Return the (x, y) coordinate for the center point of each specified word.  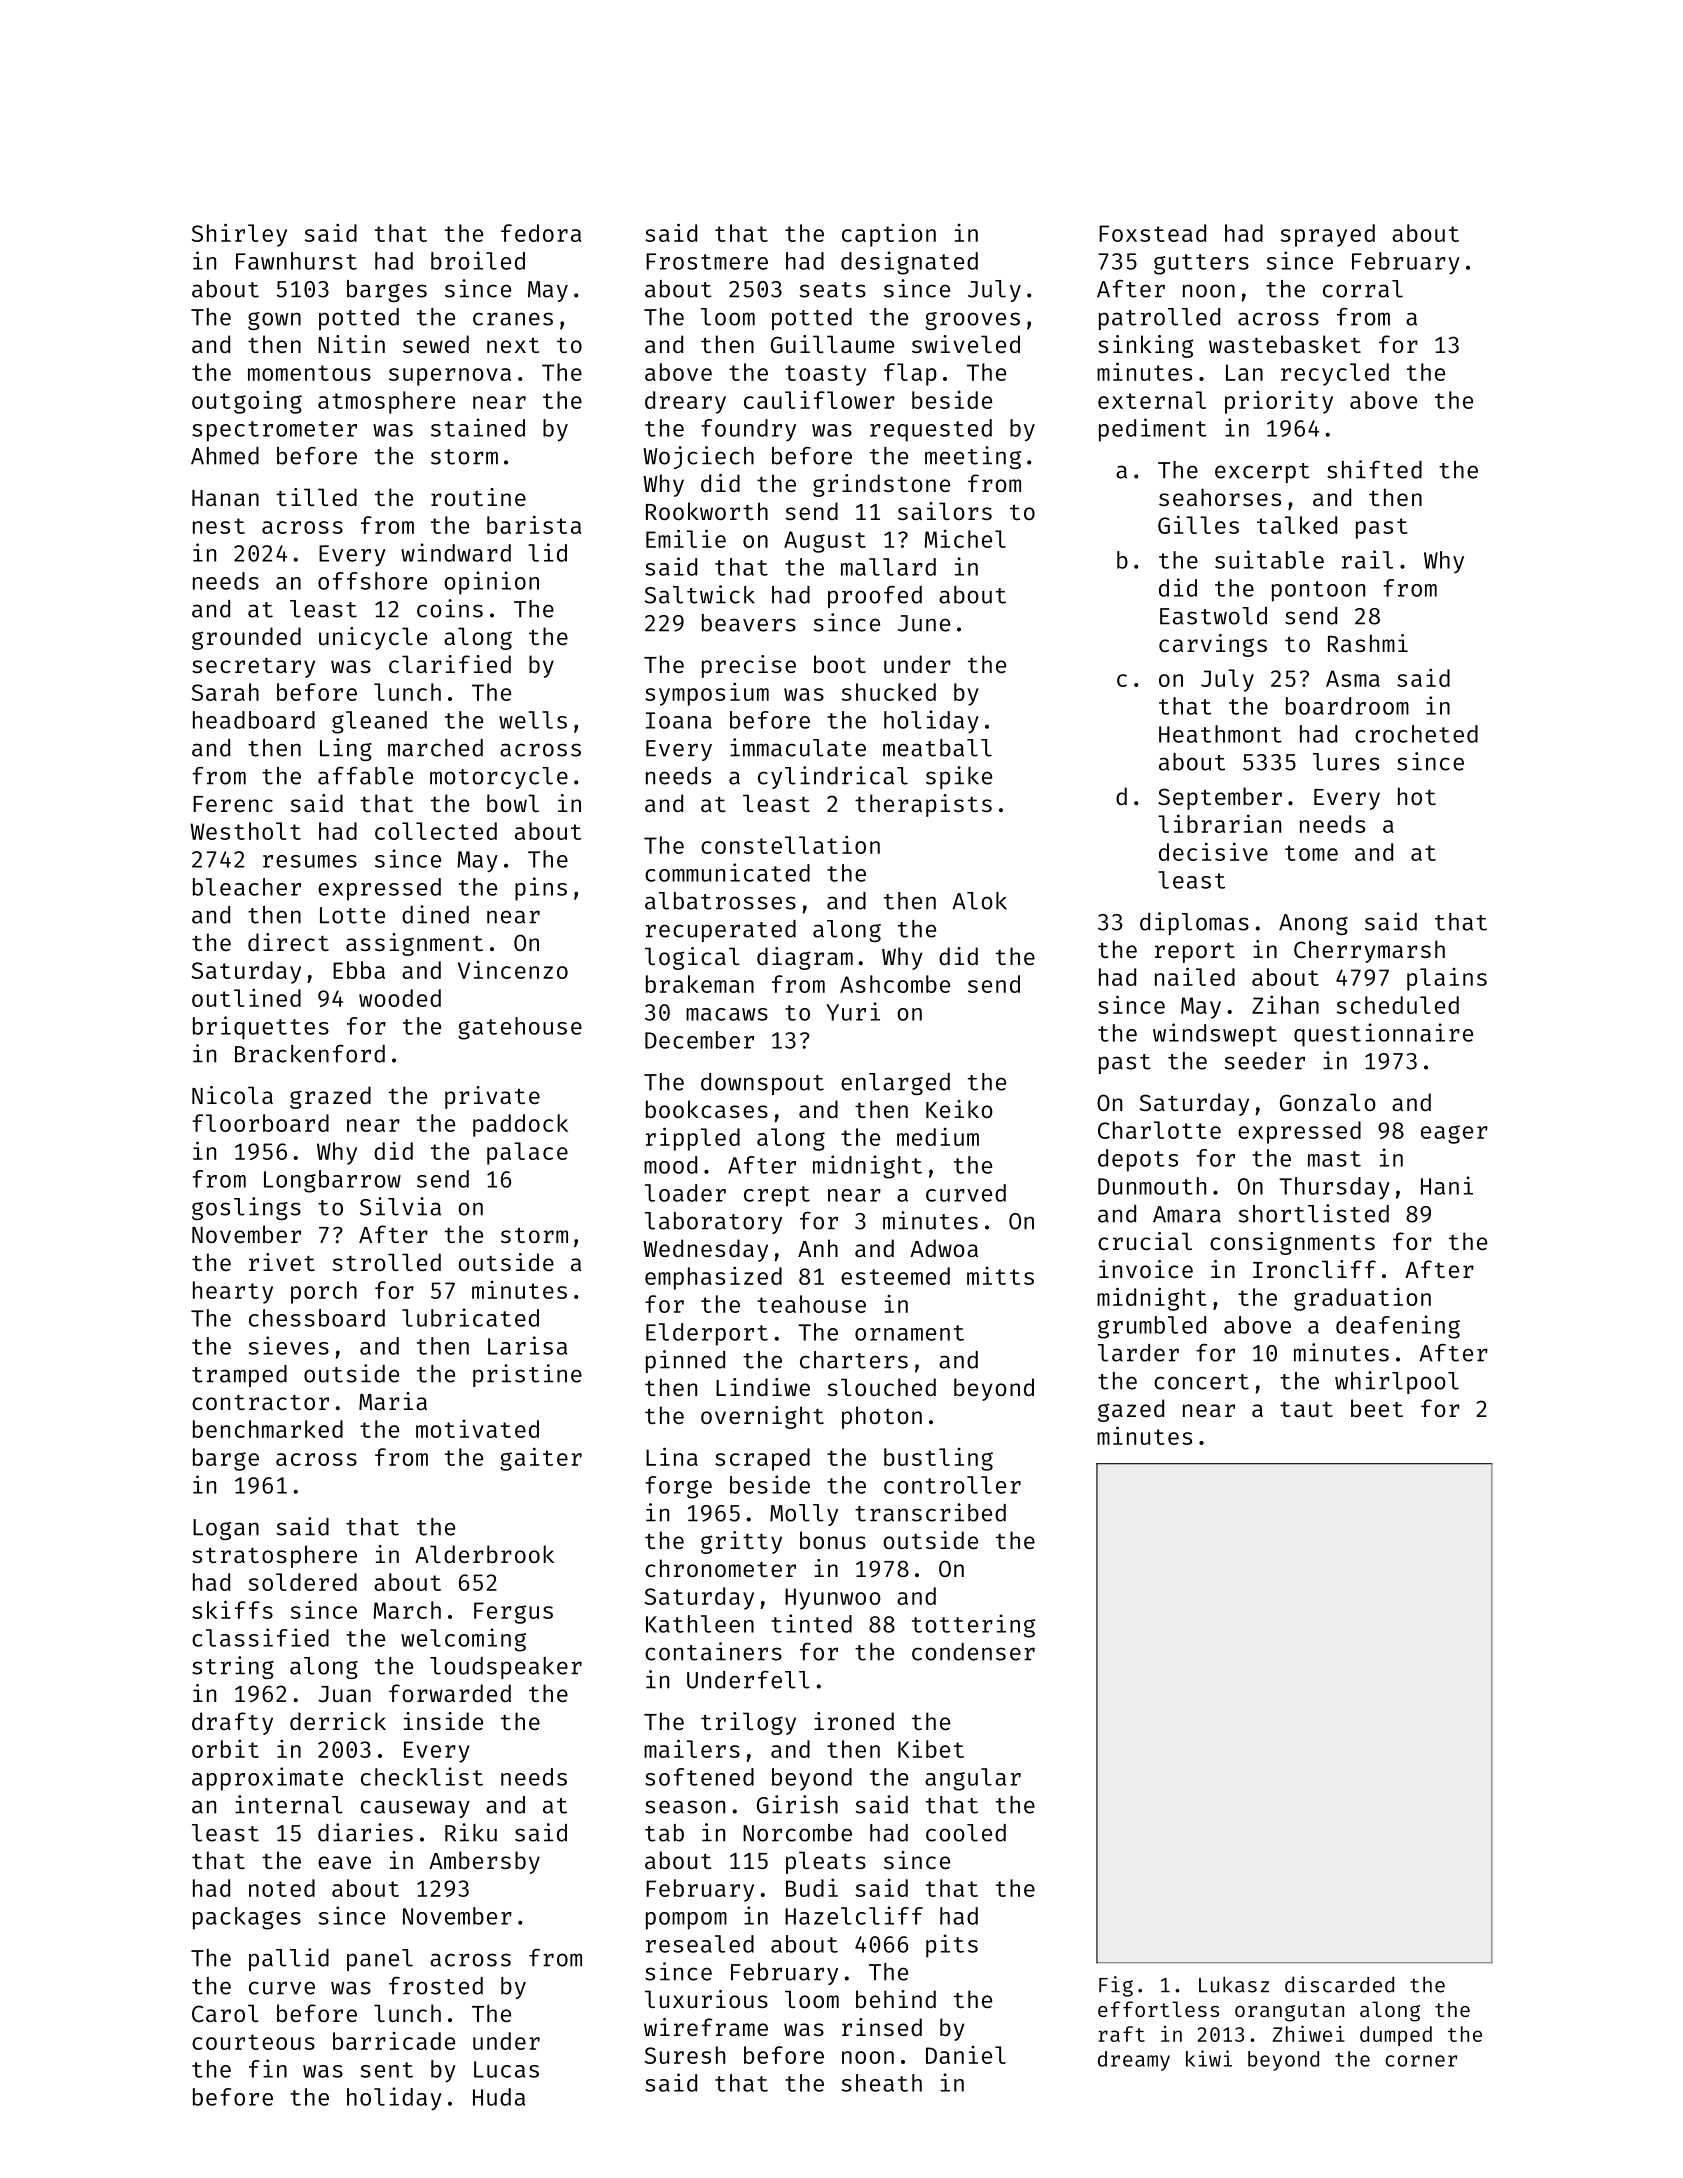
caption (889, 235)
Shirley (239, 235)
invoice (1146, 1269)
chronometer (720, 1568)
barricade (394, 2041)
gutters (1201, 264)
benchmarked (268, 1429)
